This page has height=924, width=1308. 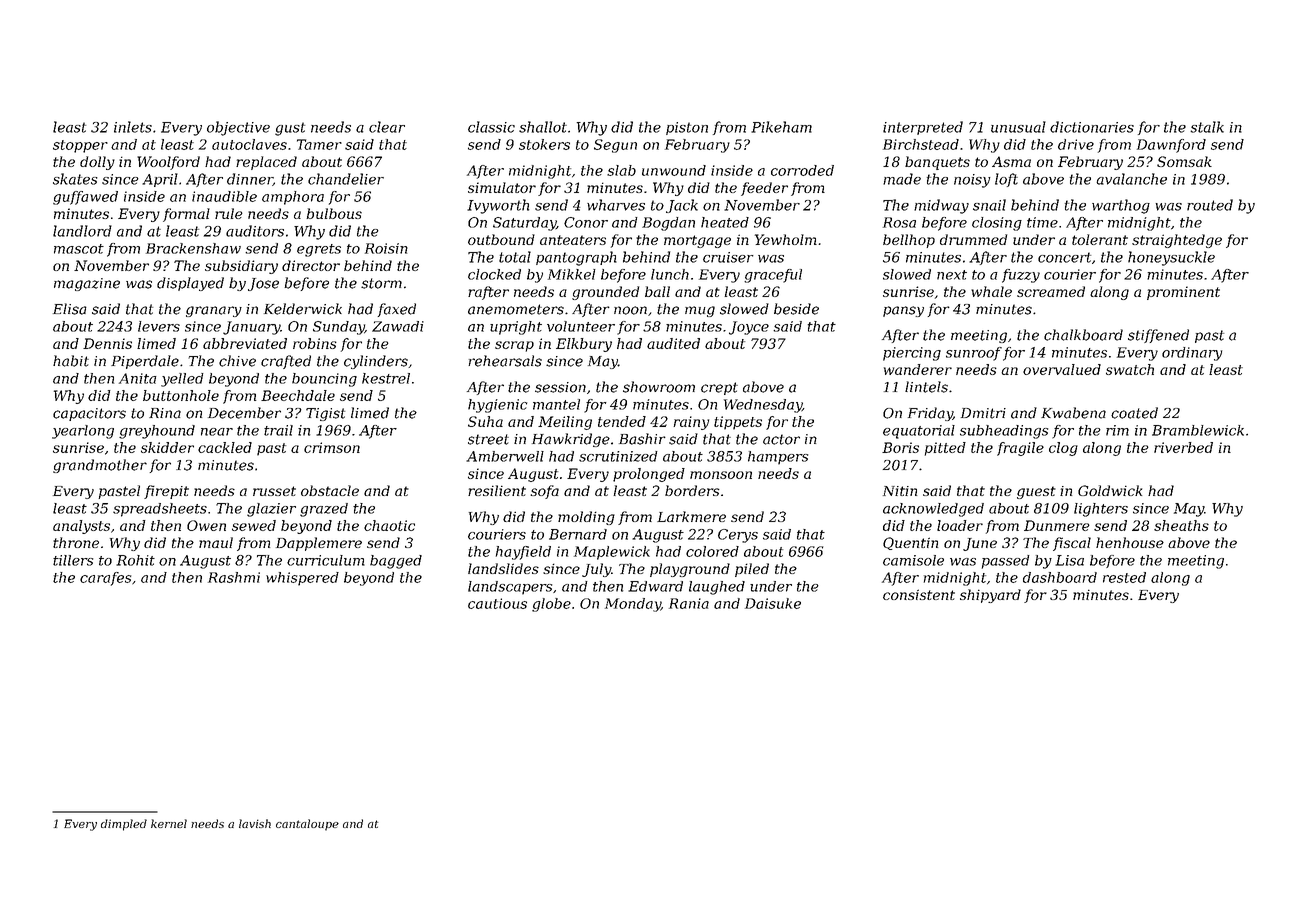 I want to click on Monday, so click(x=633, y=605).
